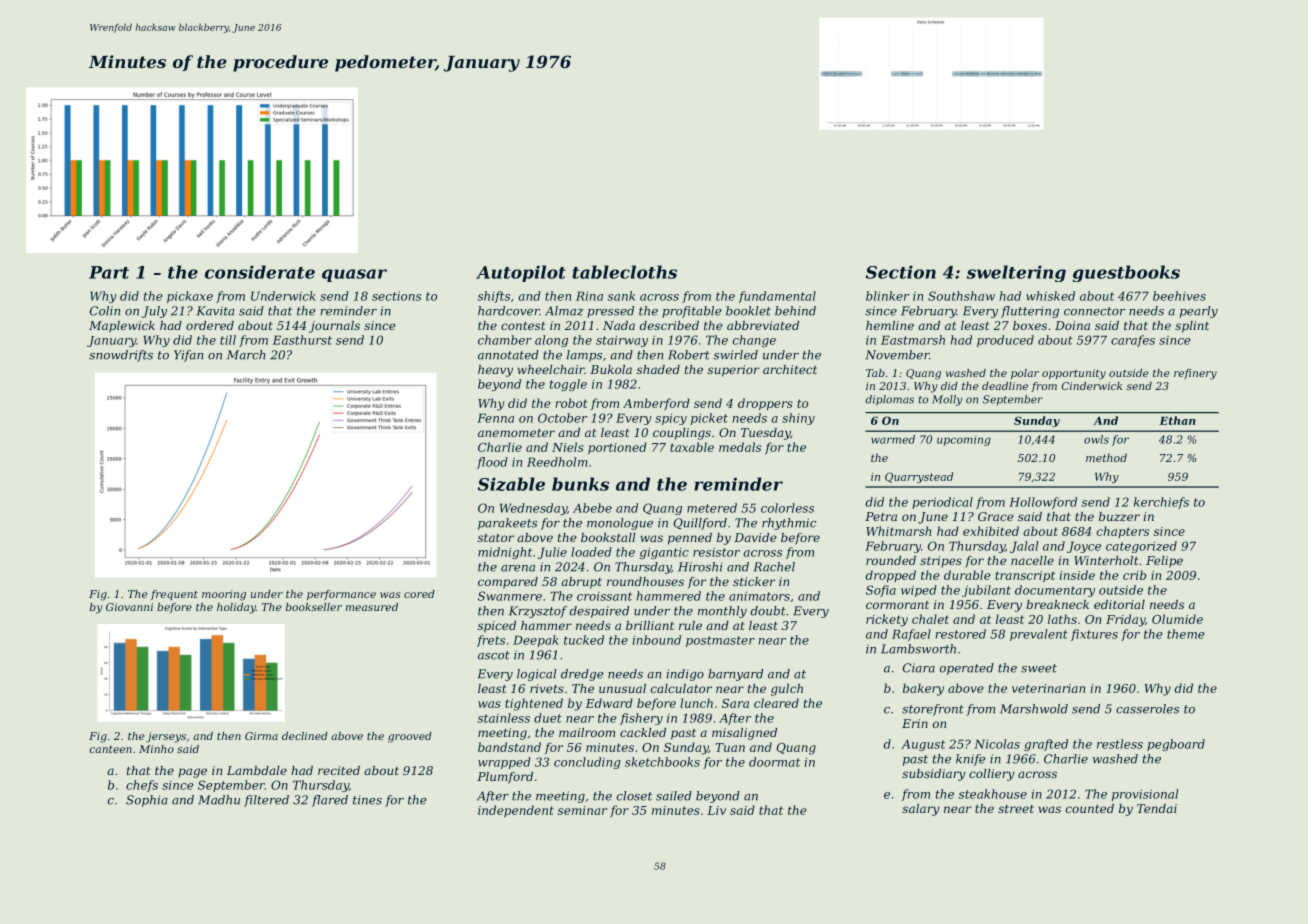 This screenshot has height=924, width=1308. Describe the element at coordinates (1161, 503) in the screenshot. I see `kerchiefs` at that location.
